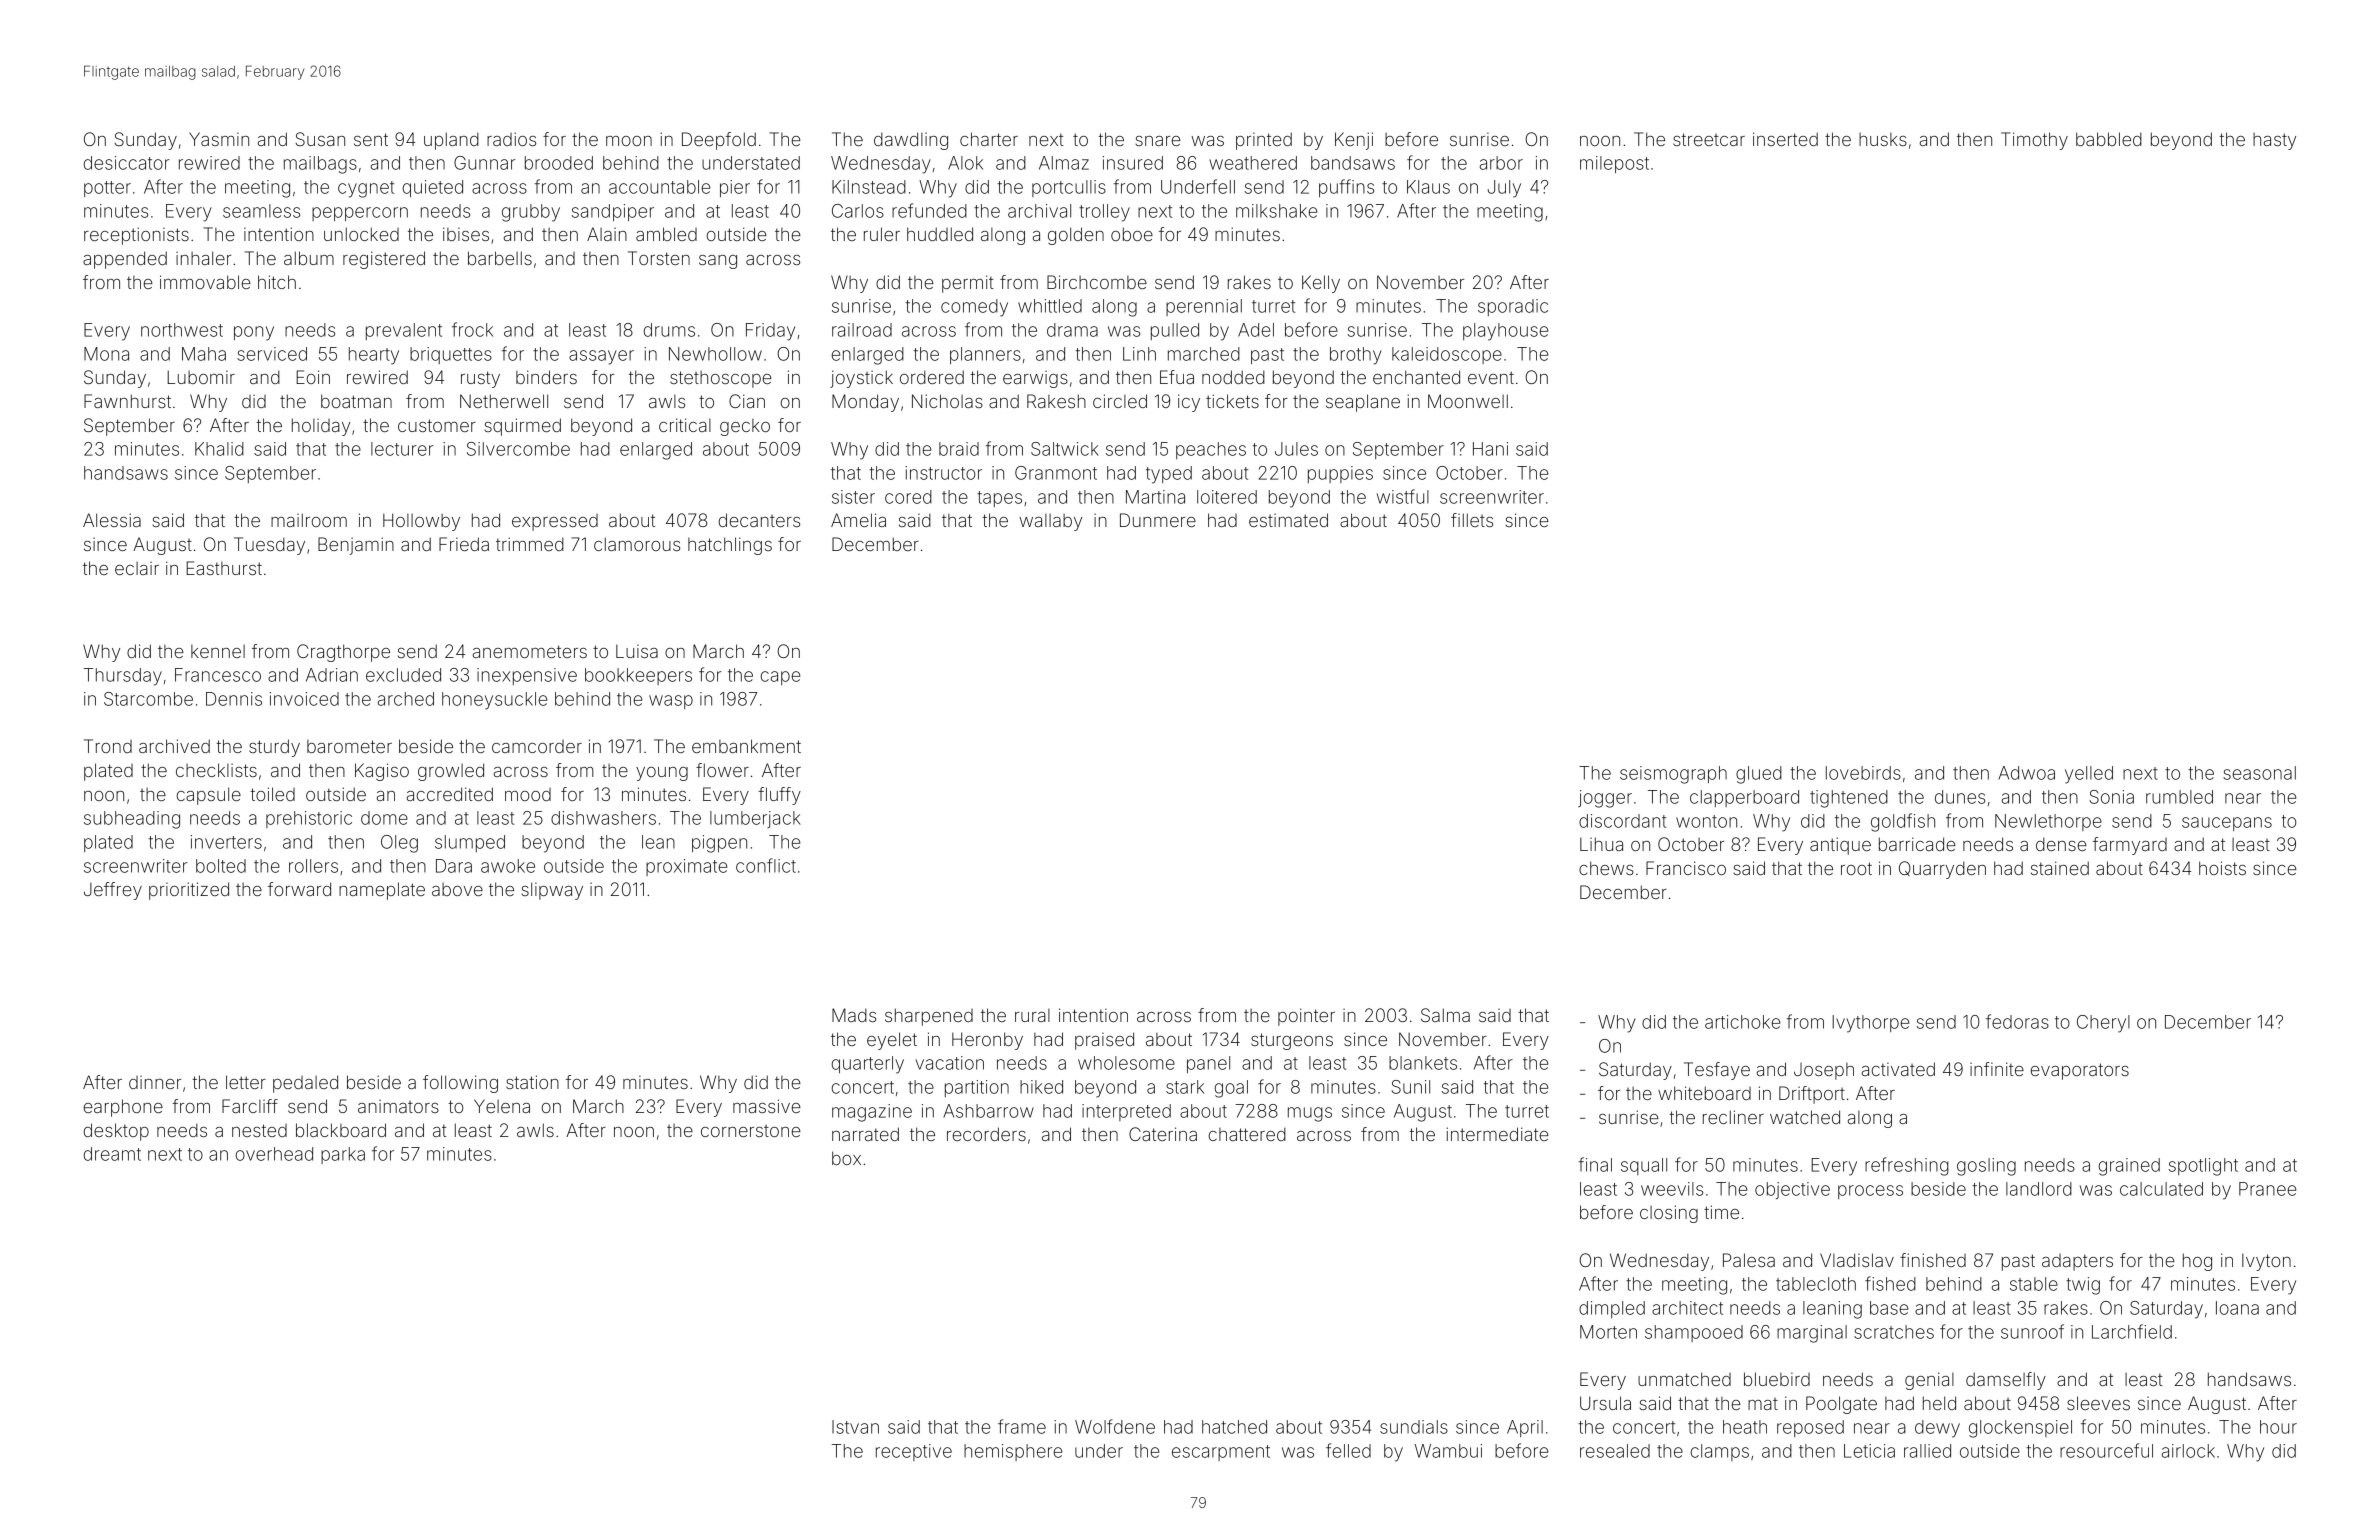 The width and height of the document is (2380, 1540). Describe the element at coordinates (305, 1084) in the document. I see `pedaled` at that location.
